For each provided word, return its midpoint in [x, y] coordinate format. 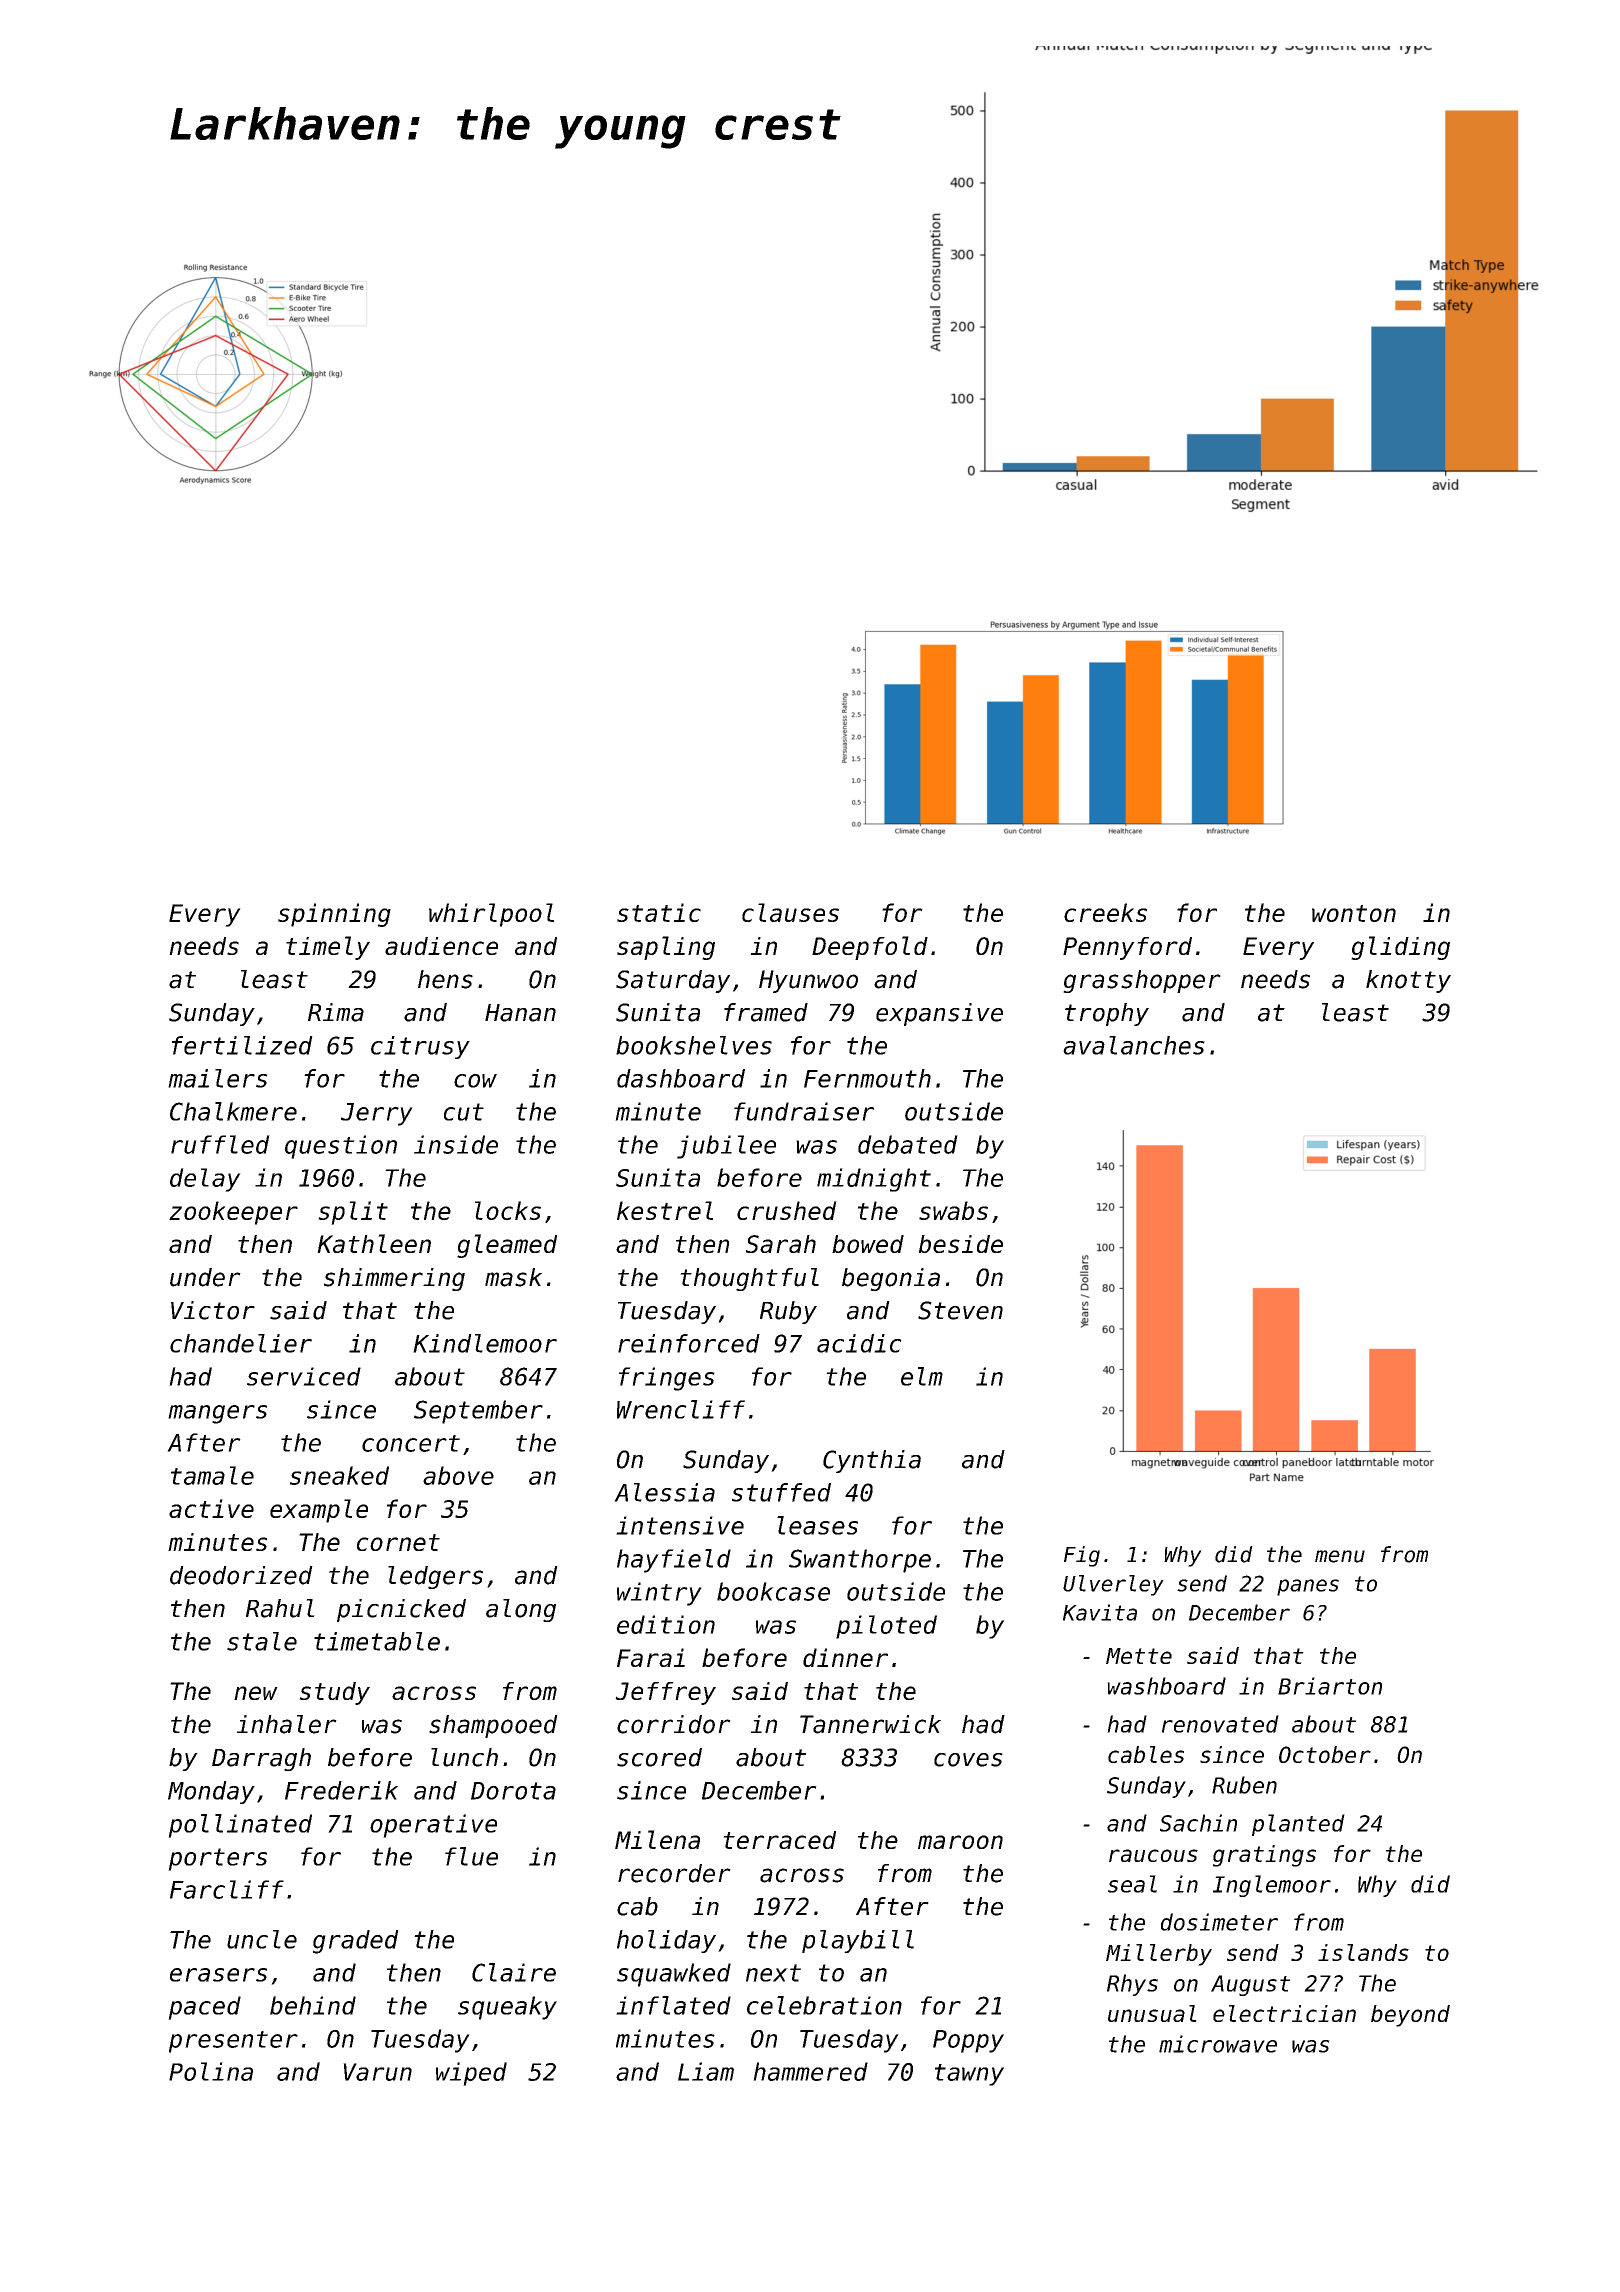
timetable [377, 1641]
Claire [514, 1972]
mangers [217, 1414]
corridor [674, 1724]
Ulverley [1113, 1585]
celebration [824, 2005]
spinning [334, 915]
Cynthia [872, 1461]
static [659, 912]
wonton [1354, 913]
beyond [1410, 2016]
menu [1340, 1556]
